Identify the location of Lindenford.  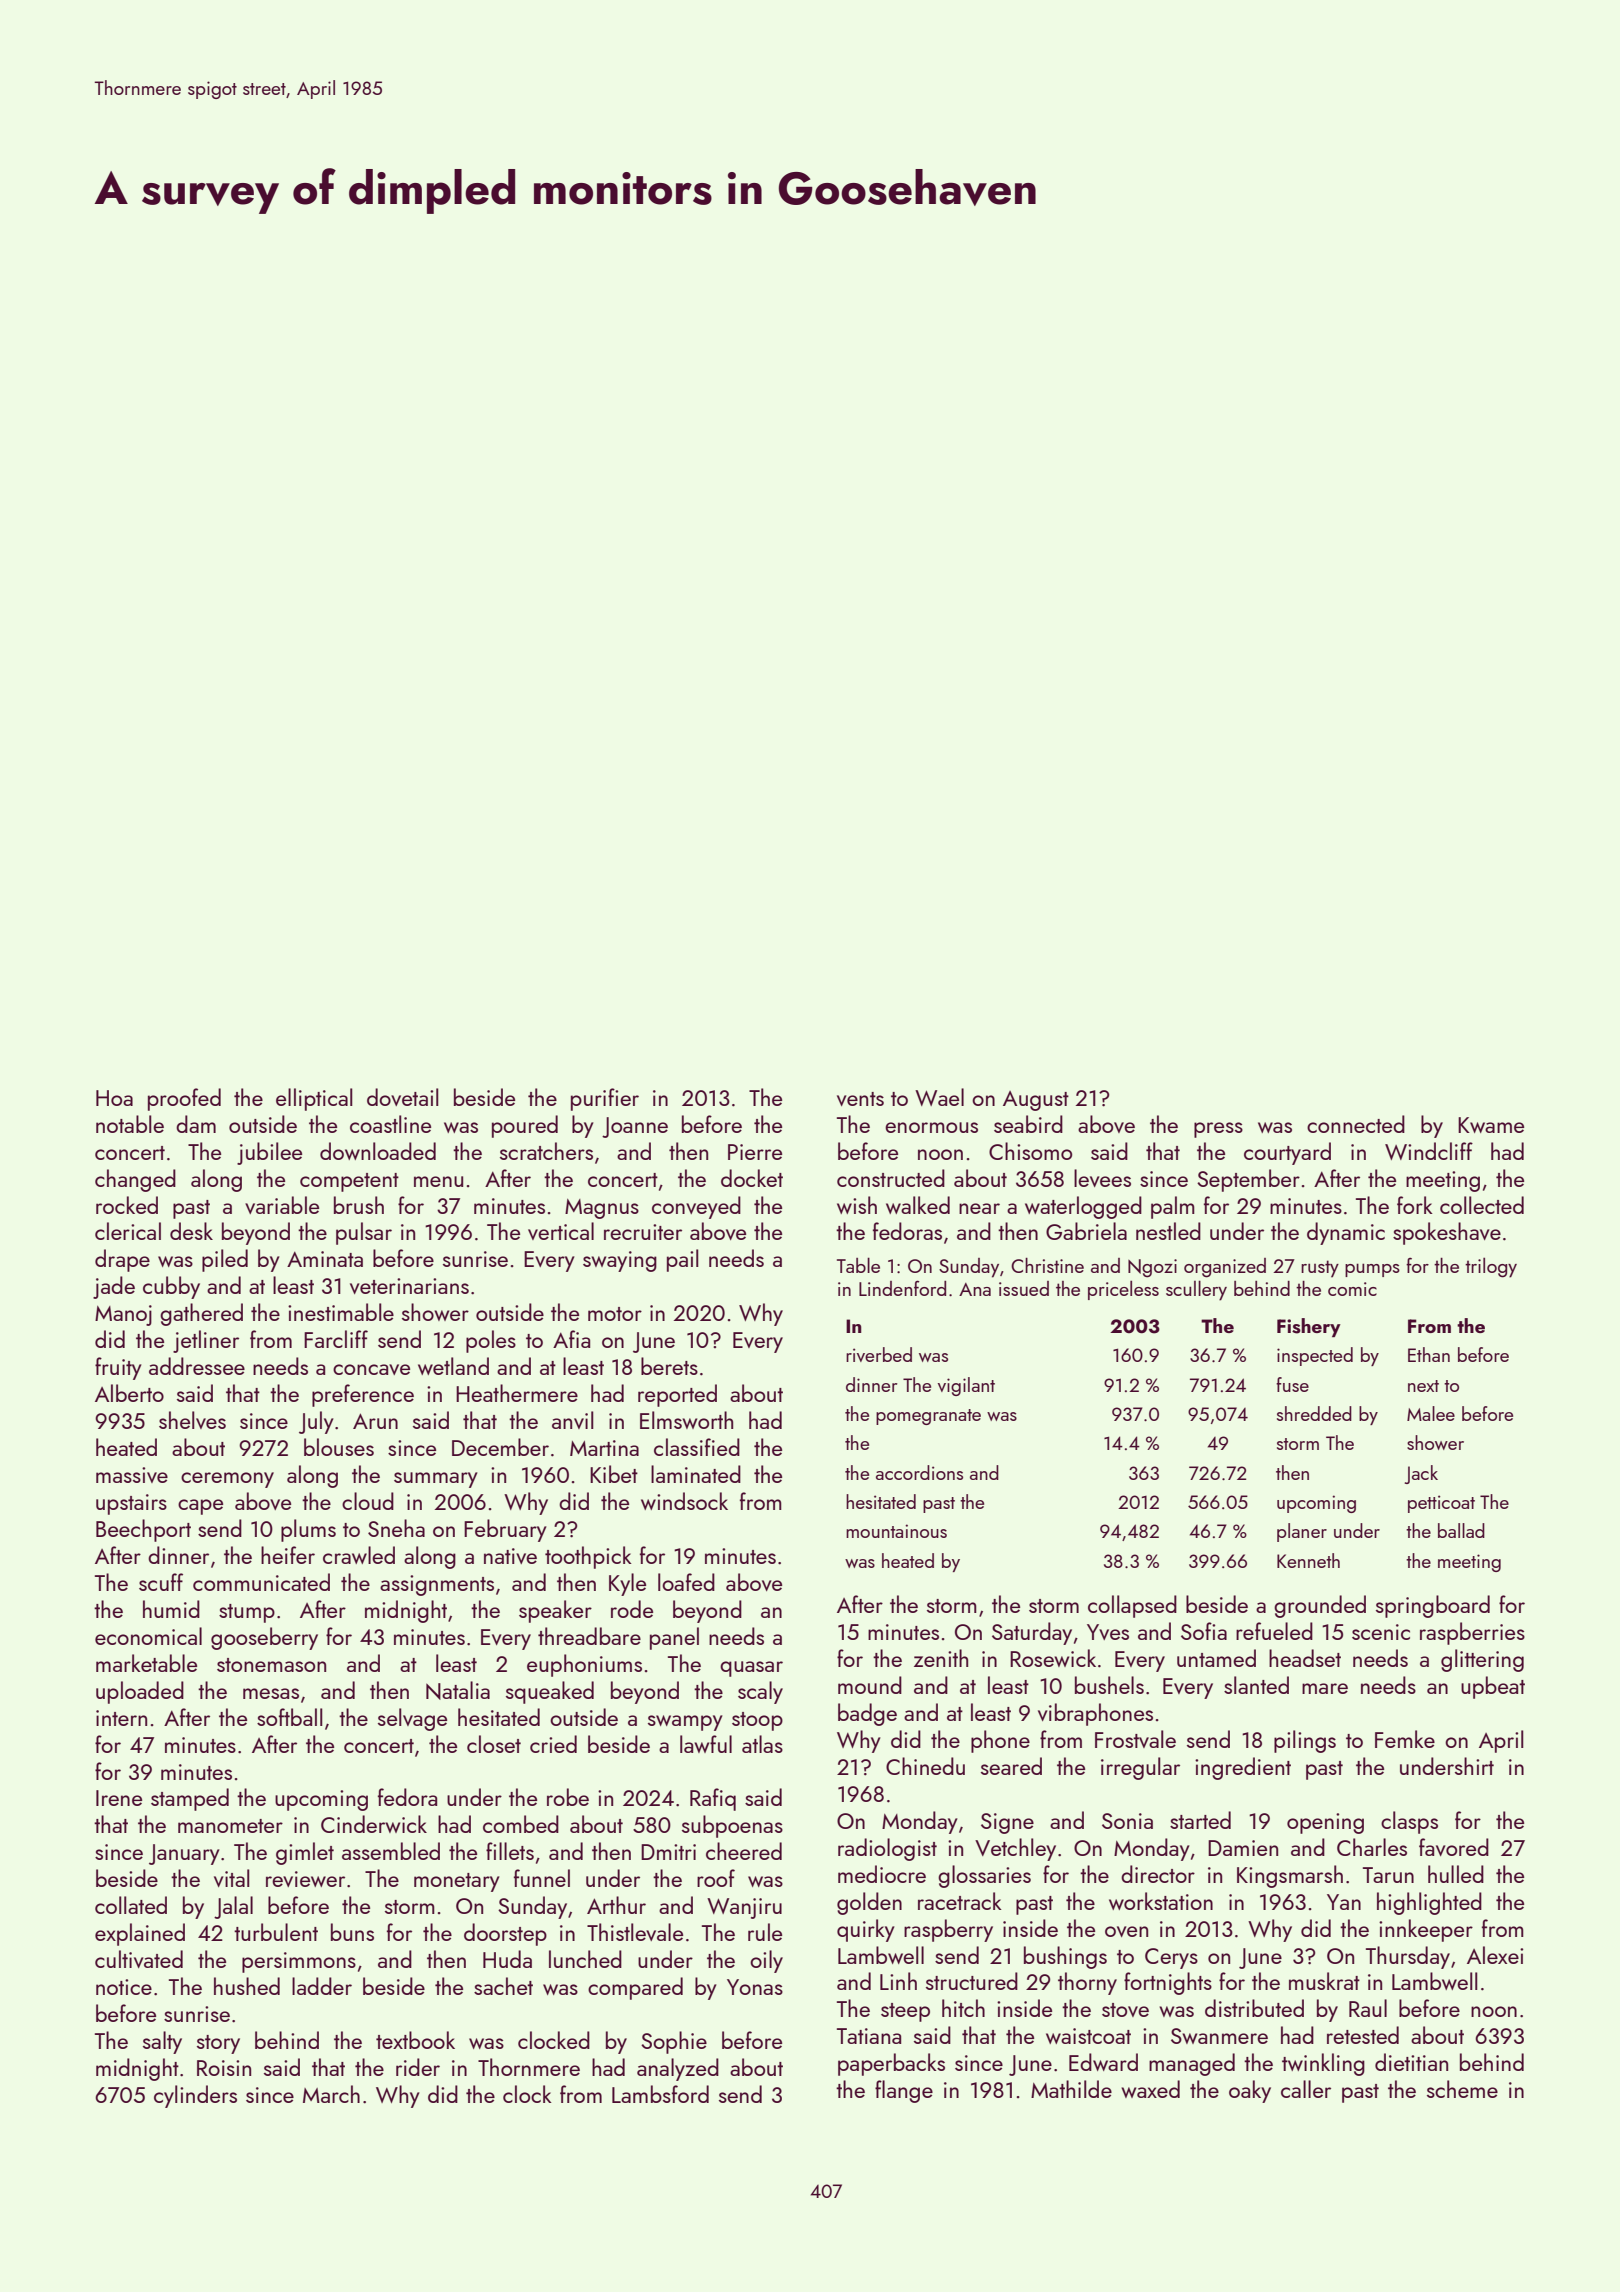
(902, 1288).
